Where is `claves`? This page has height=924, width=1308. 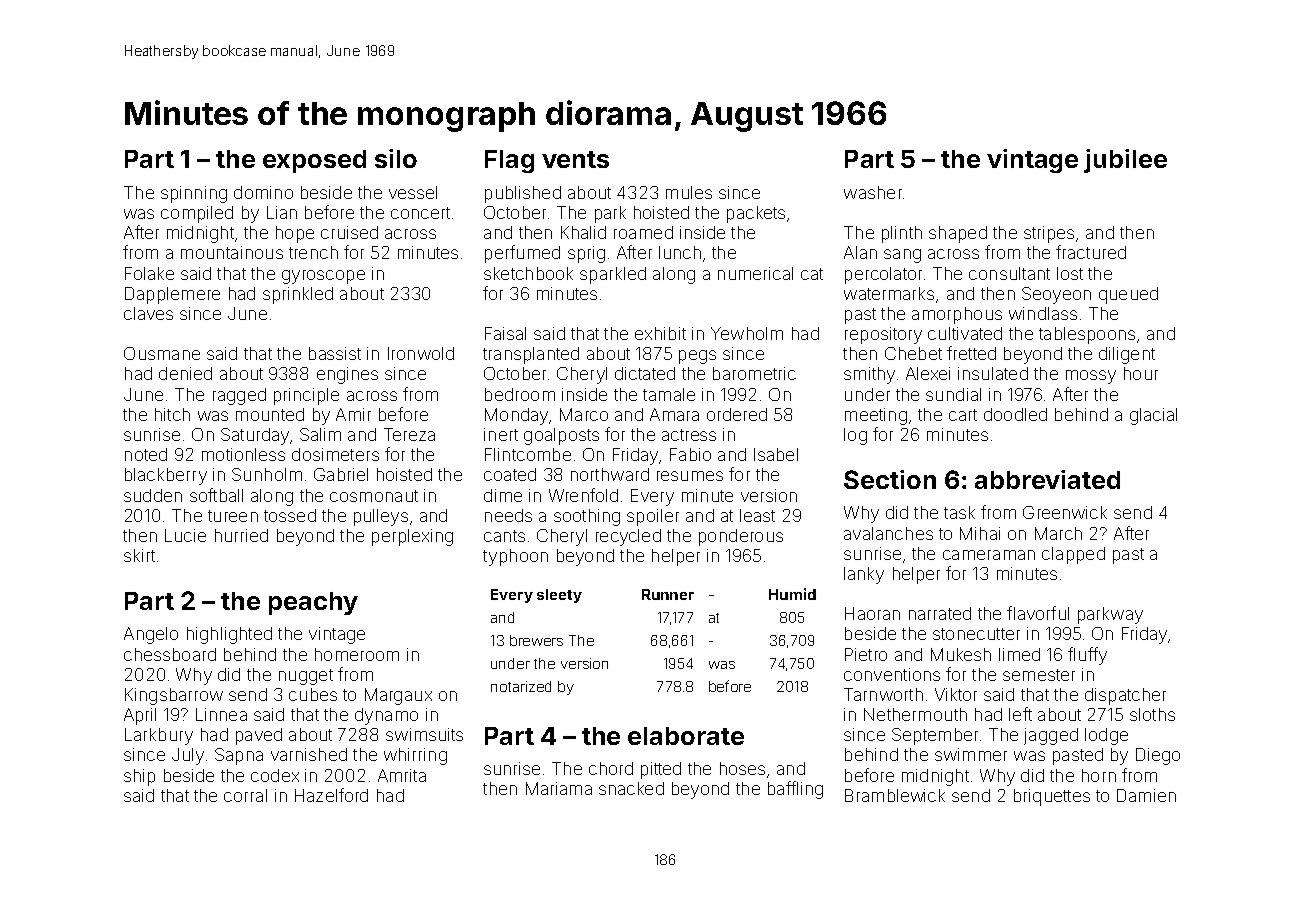 claves is located at coordinates (148, 313).
